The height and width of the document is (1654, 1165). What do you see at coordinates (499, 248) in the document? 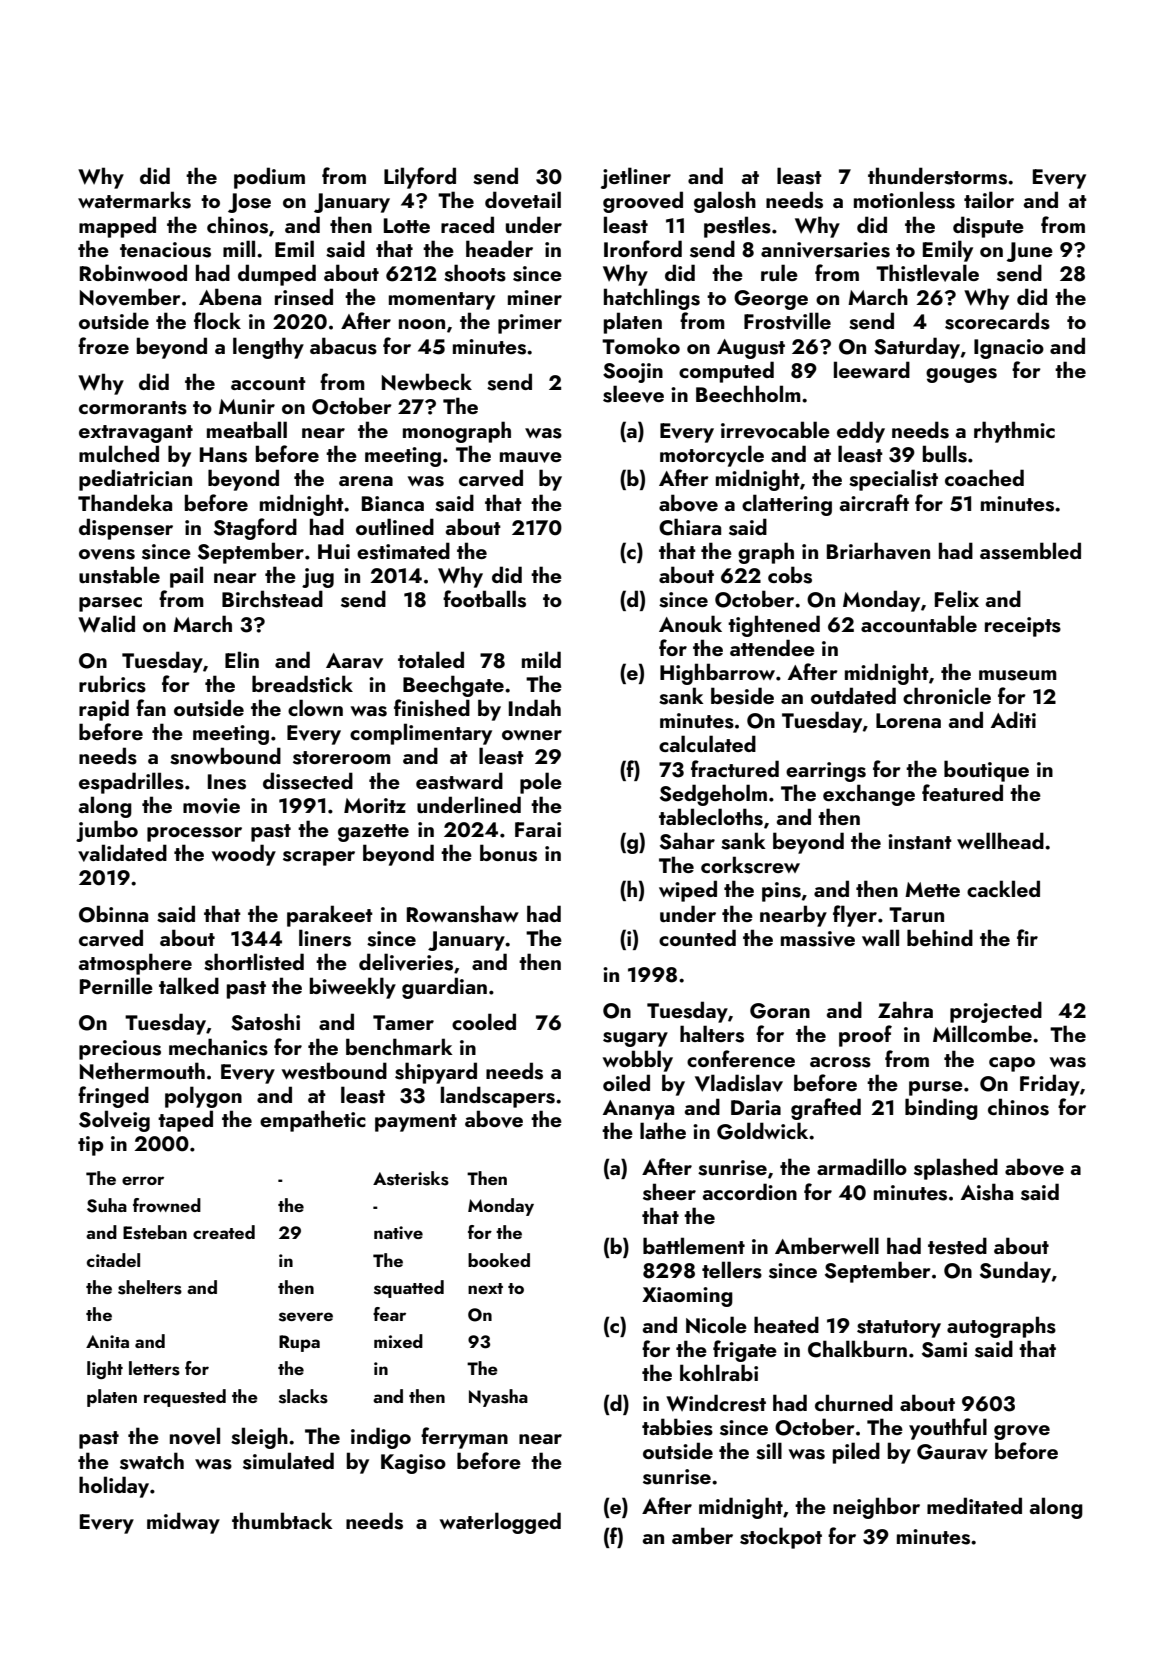
I see `header` at bounding box center [499, 248].
